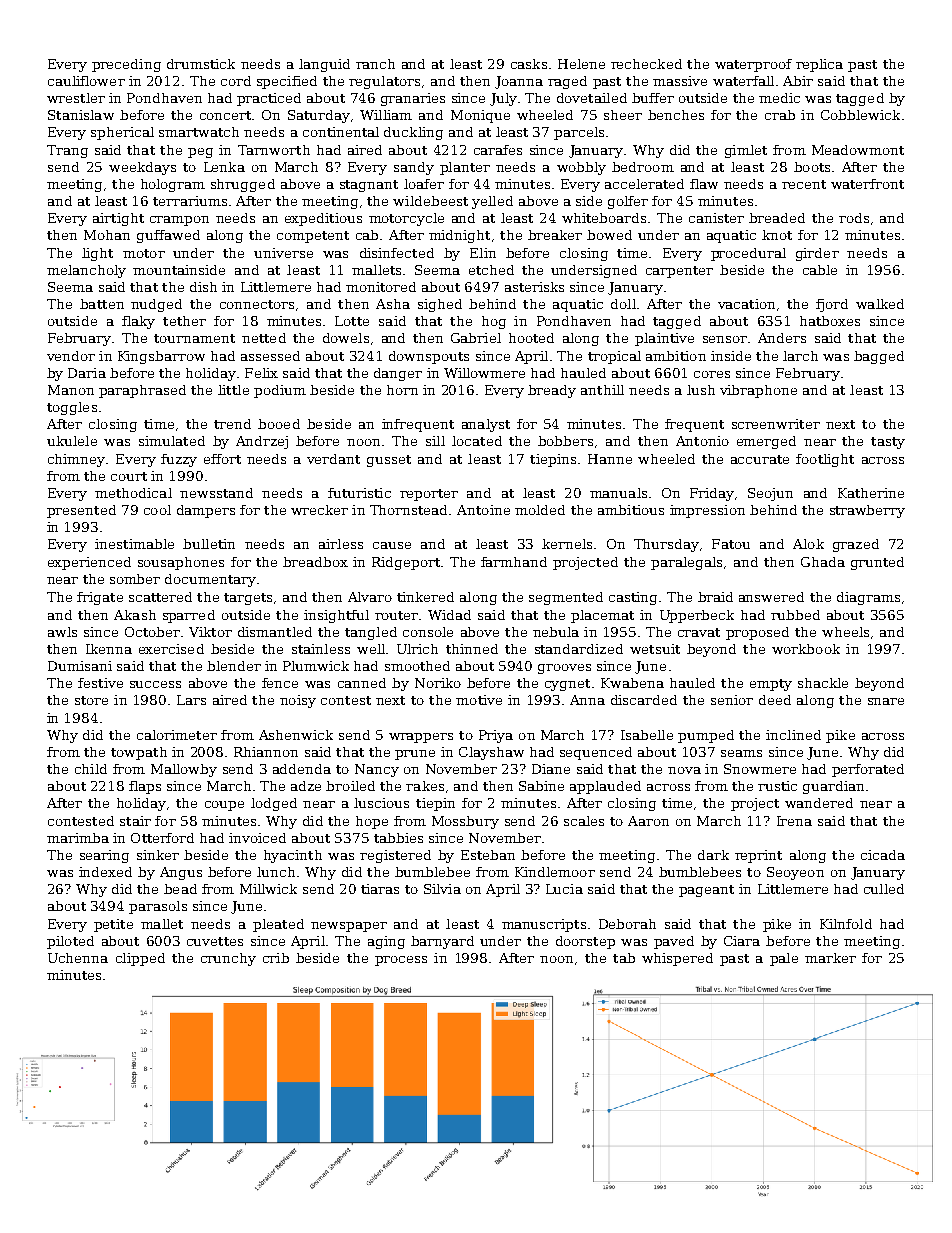  I want to click on Trang, so click(67, 151).
